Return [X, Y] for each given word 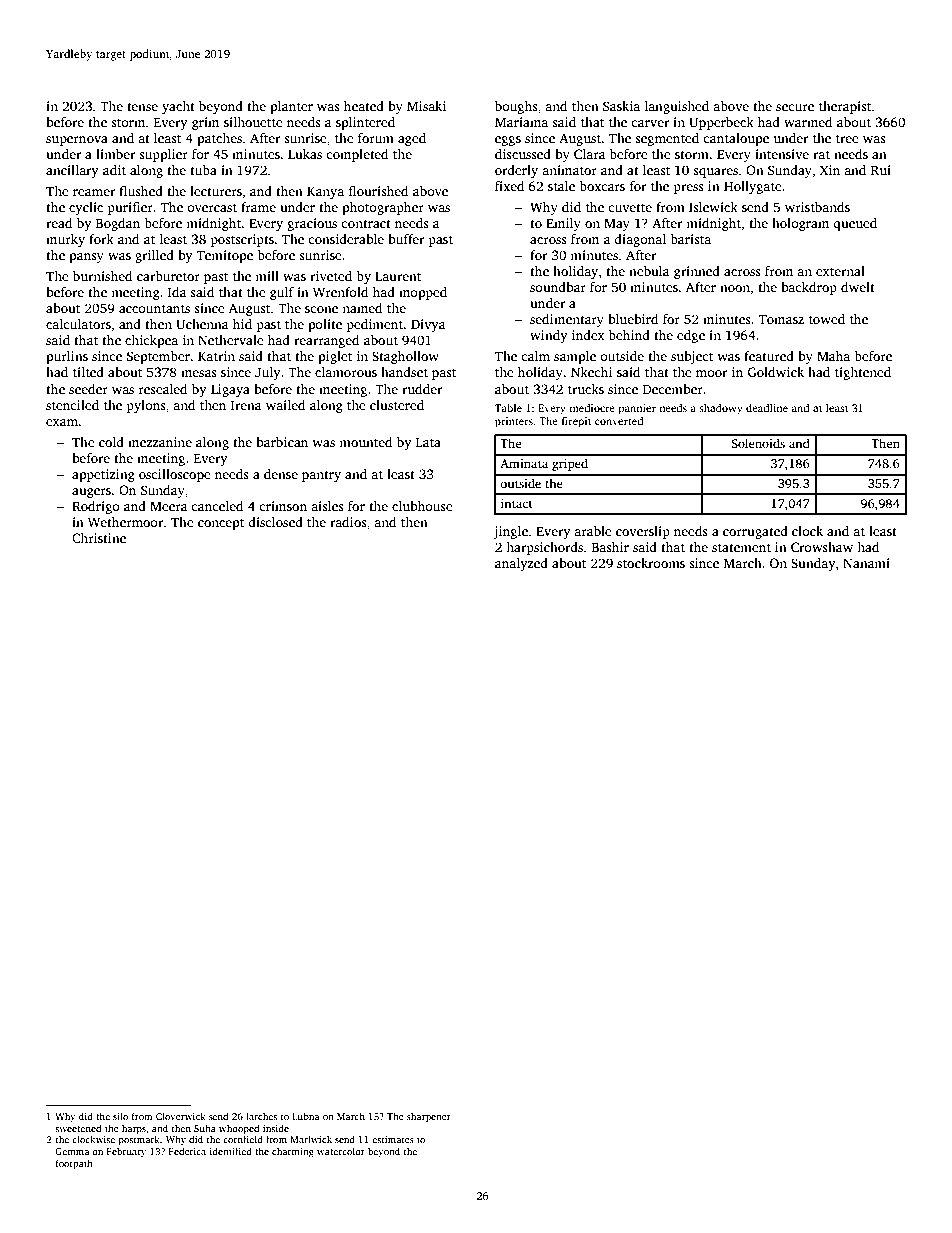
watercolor [341, 1151]
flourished [378, 191]
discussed [523, 154]
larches [261, 1116]
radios [348, 522]
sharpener [429, 1117]
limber [115, 154]
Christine [99, 538]
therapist [845, 107]
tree [847, 139]
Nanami [866, 563]
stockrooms [651, 563]
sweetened [78, 1128]
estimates [393, 1139]
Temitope [225, 256]
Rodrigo [96, 507]
